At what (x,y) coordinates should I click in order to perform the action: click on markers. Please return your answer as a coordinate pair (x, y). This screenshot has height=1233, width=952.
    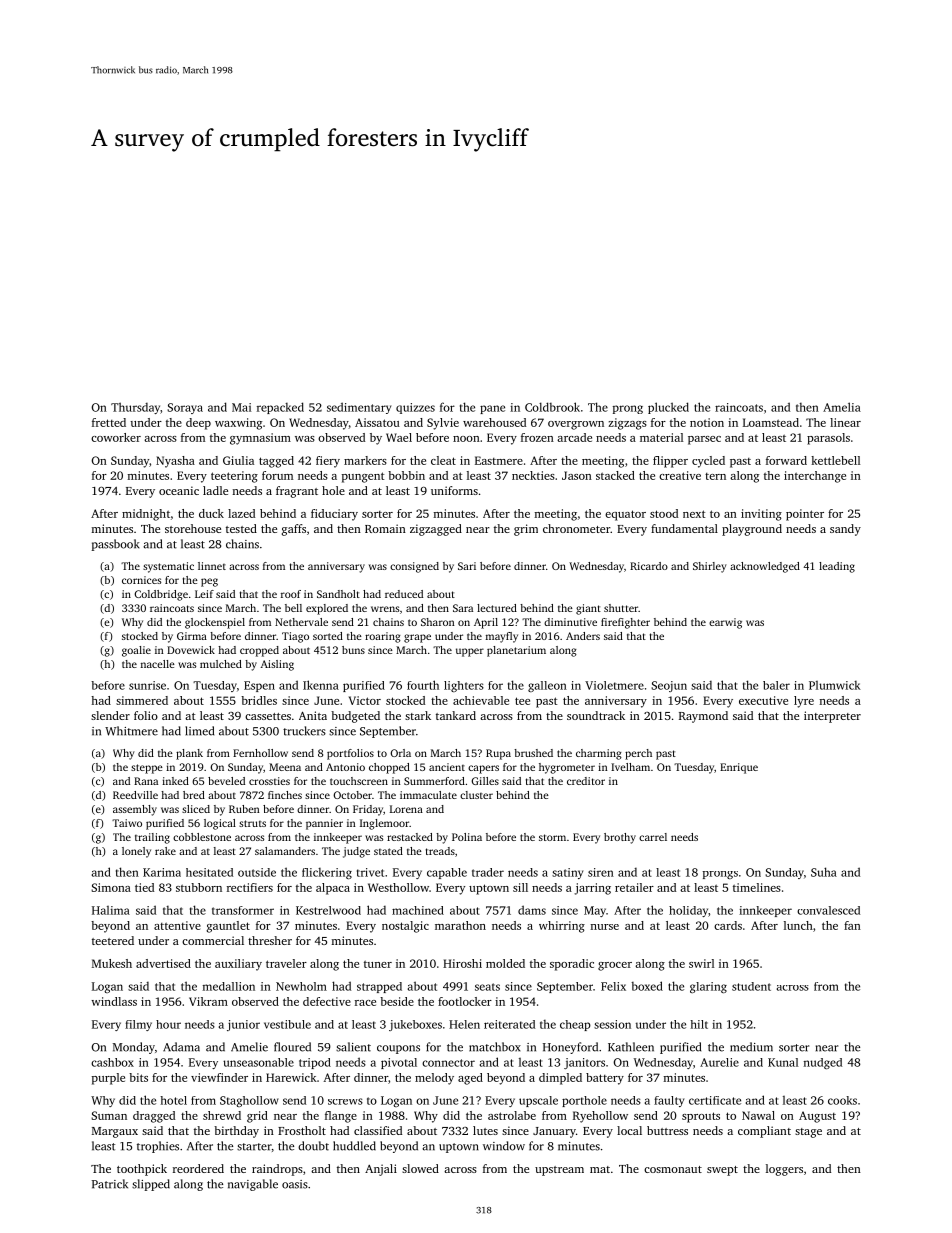
    Looking at the image, I should click on (365, 460).
